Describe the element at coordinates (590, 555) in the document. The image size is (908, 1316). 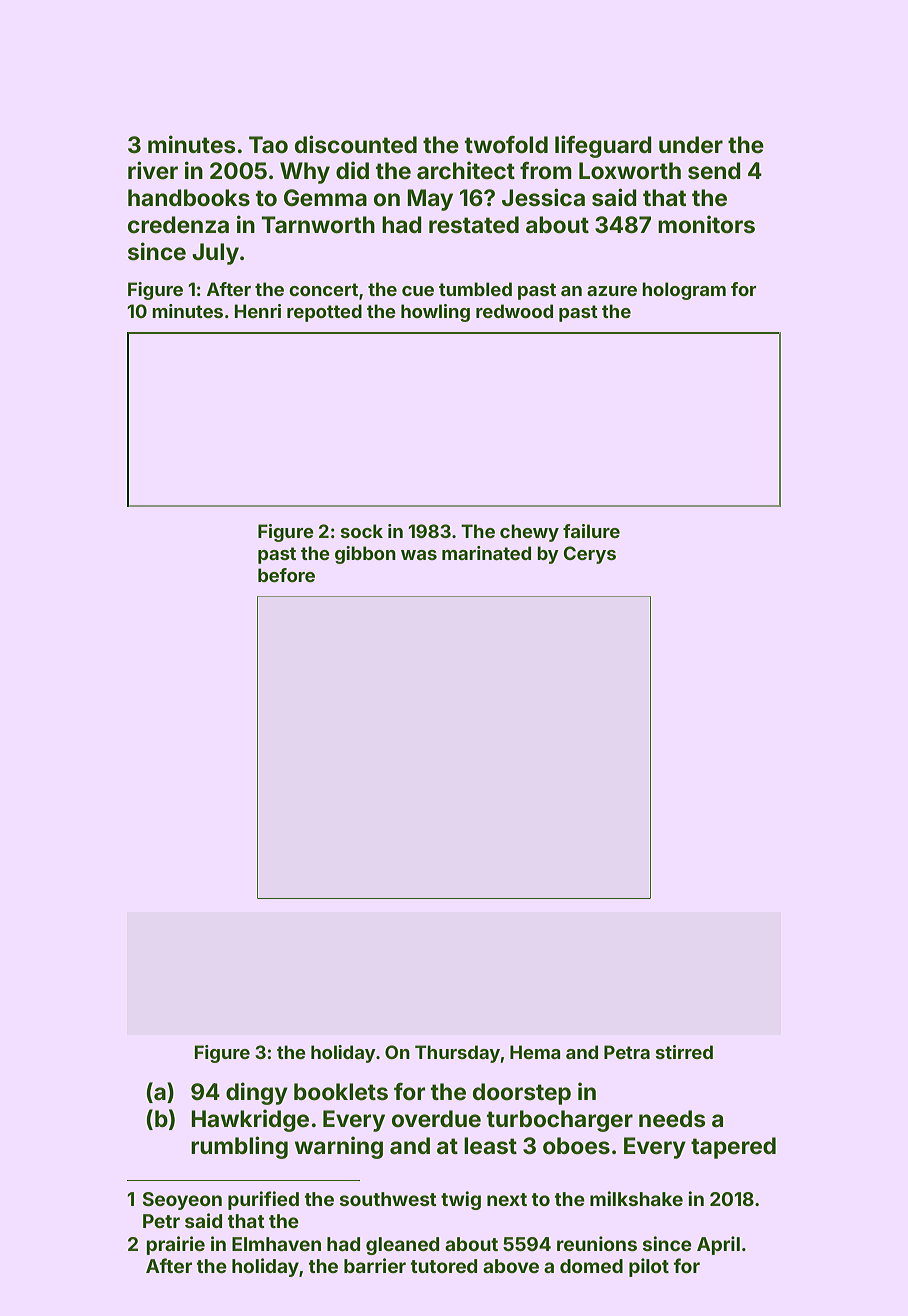
I see `Cerys` at that location.
